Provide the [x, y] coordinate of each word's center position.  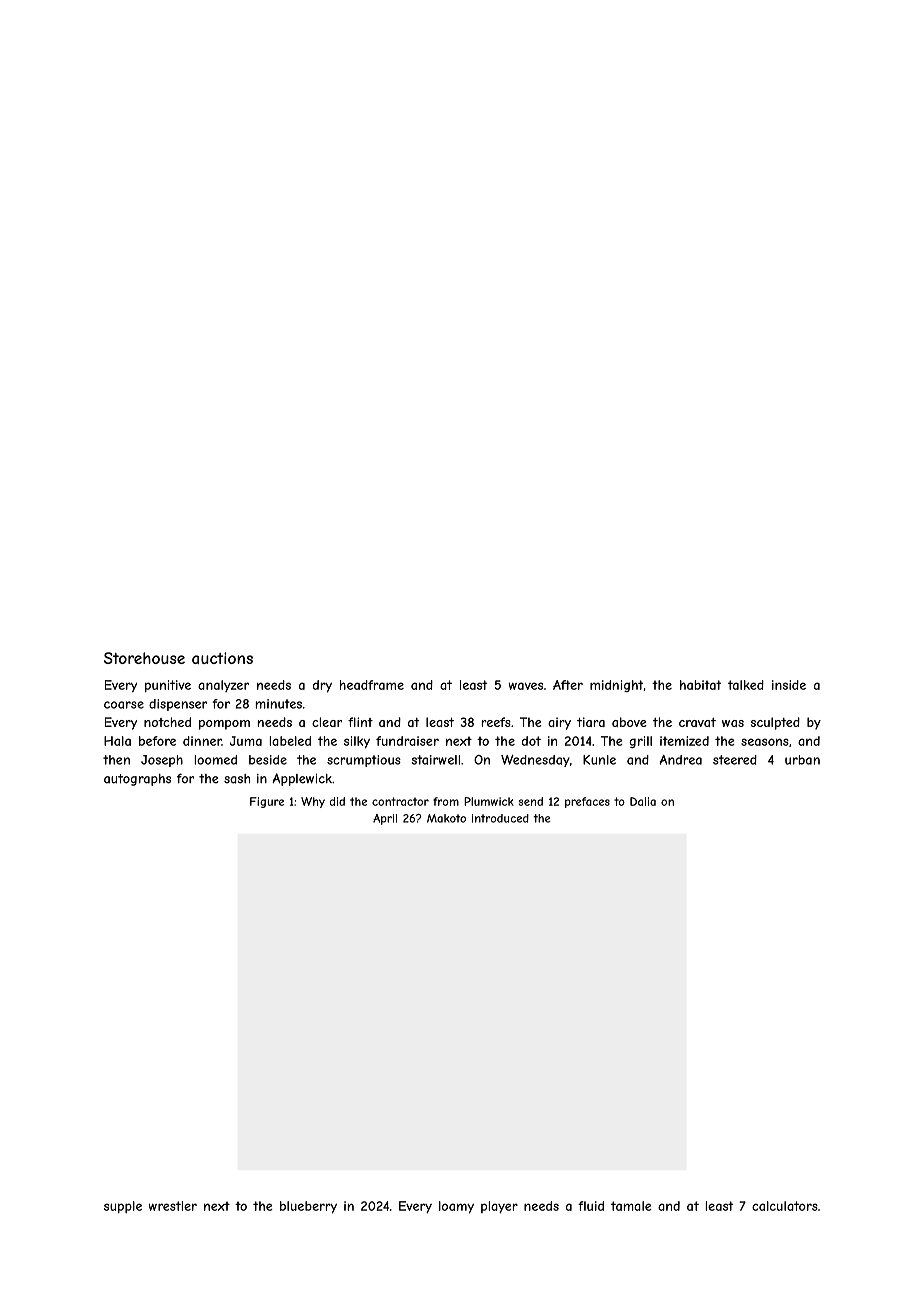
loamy [456, 1207]
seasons [765, 742]
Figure [267, 802]
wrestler [172, 1206]
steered [735, 760]
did [337, 801]
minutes [278, 704]
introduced [500, 818]
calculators [785, 1206]
